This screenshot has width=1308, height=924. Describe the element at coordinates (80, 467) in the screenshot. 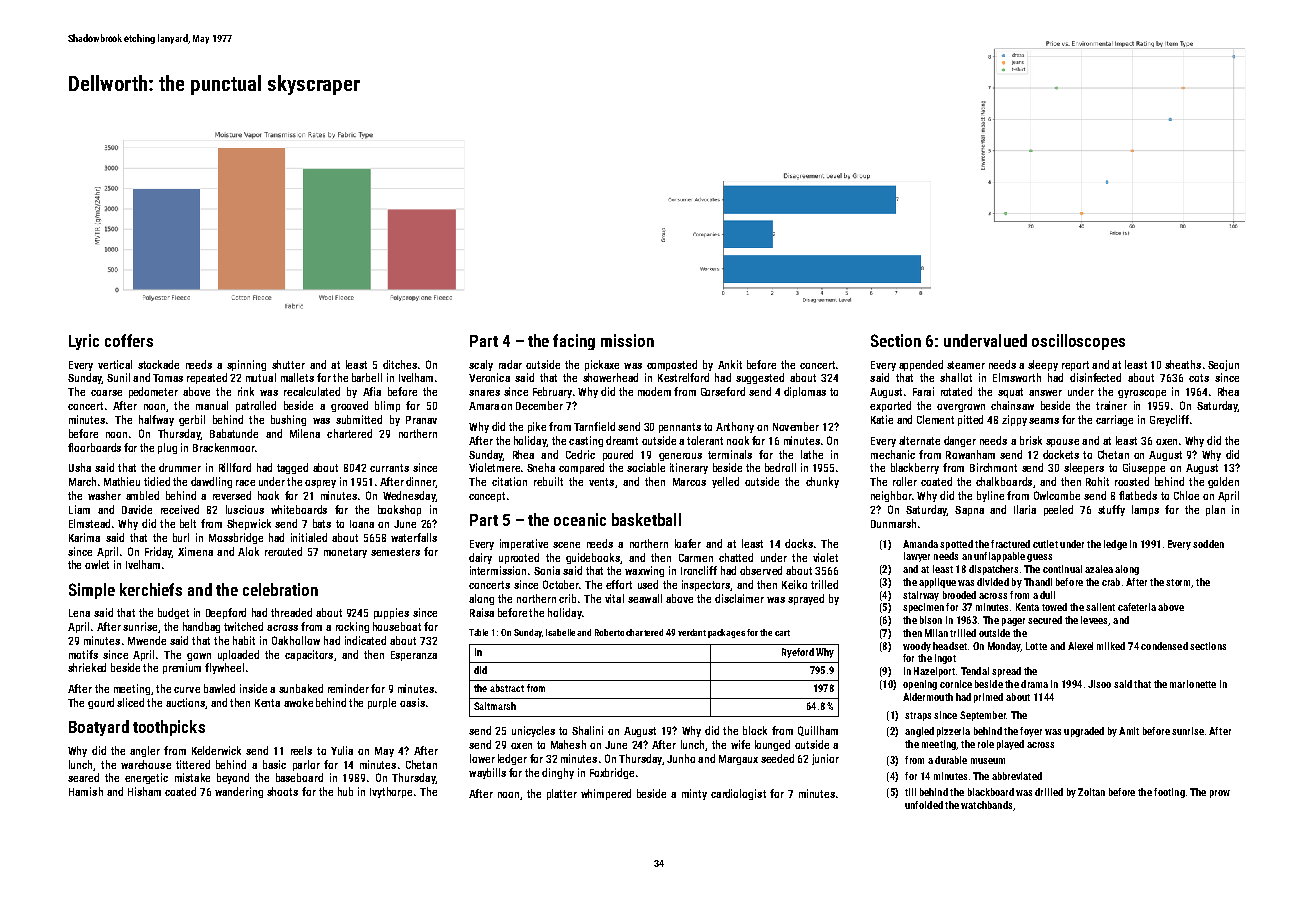

I see `Usha` at that location.
